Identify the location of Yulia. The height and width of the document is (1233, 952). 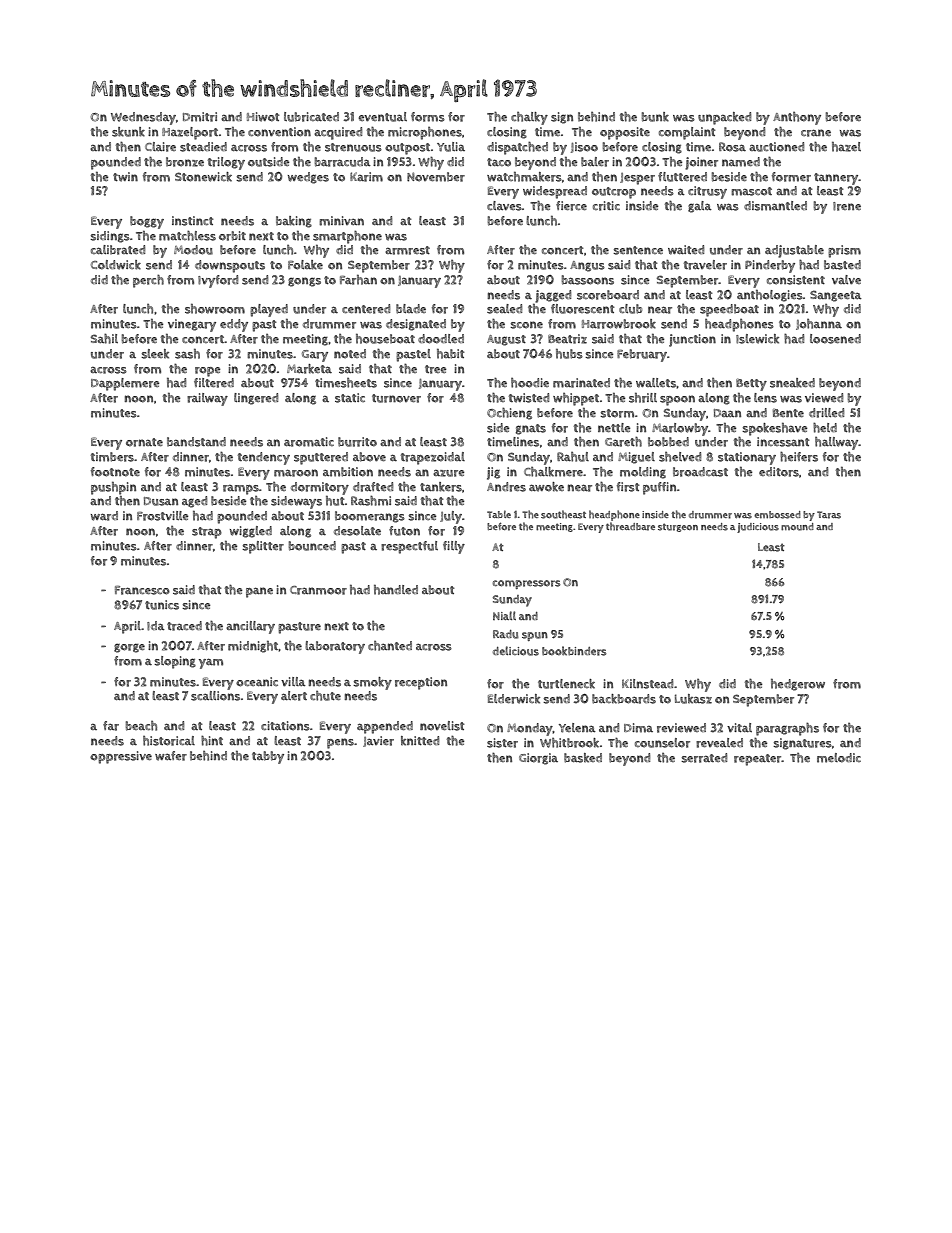
(451, 147).
